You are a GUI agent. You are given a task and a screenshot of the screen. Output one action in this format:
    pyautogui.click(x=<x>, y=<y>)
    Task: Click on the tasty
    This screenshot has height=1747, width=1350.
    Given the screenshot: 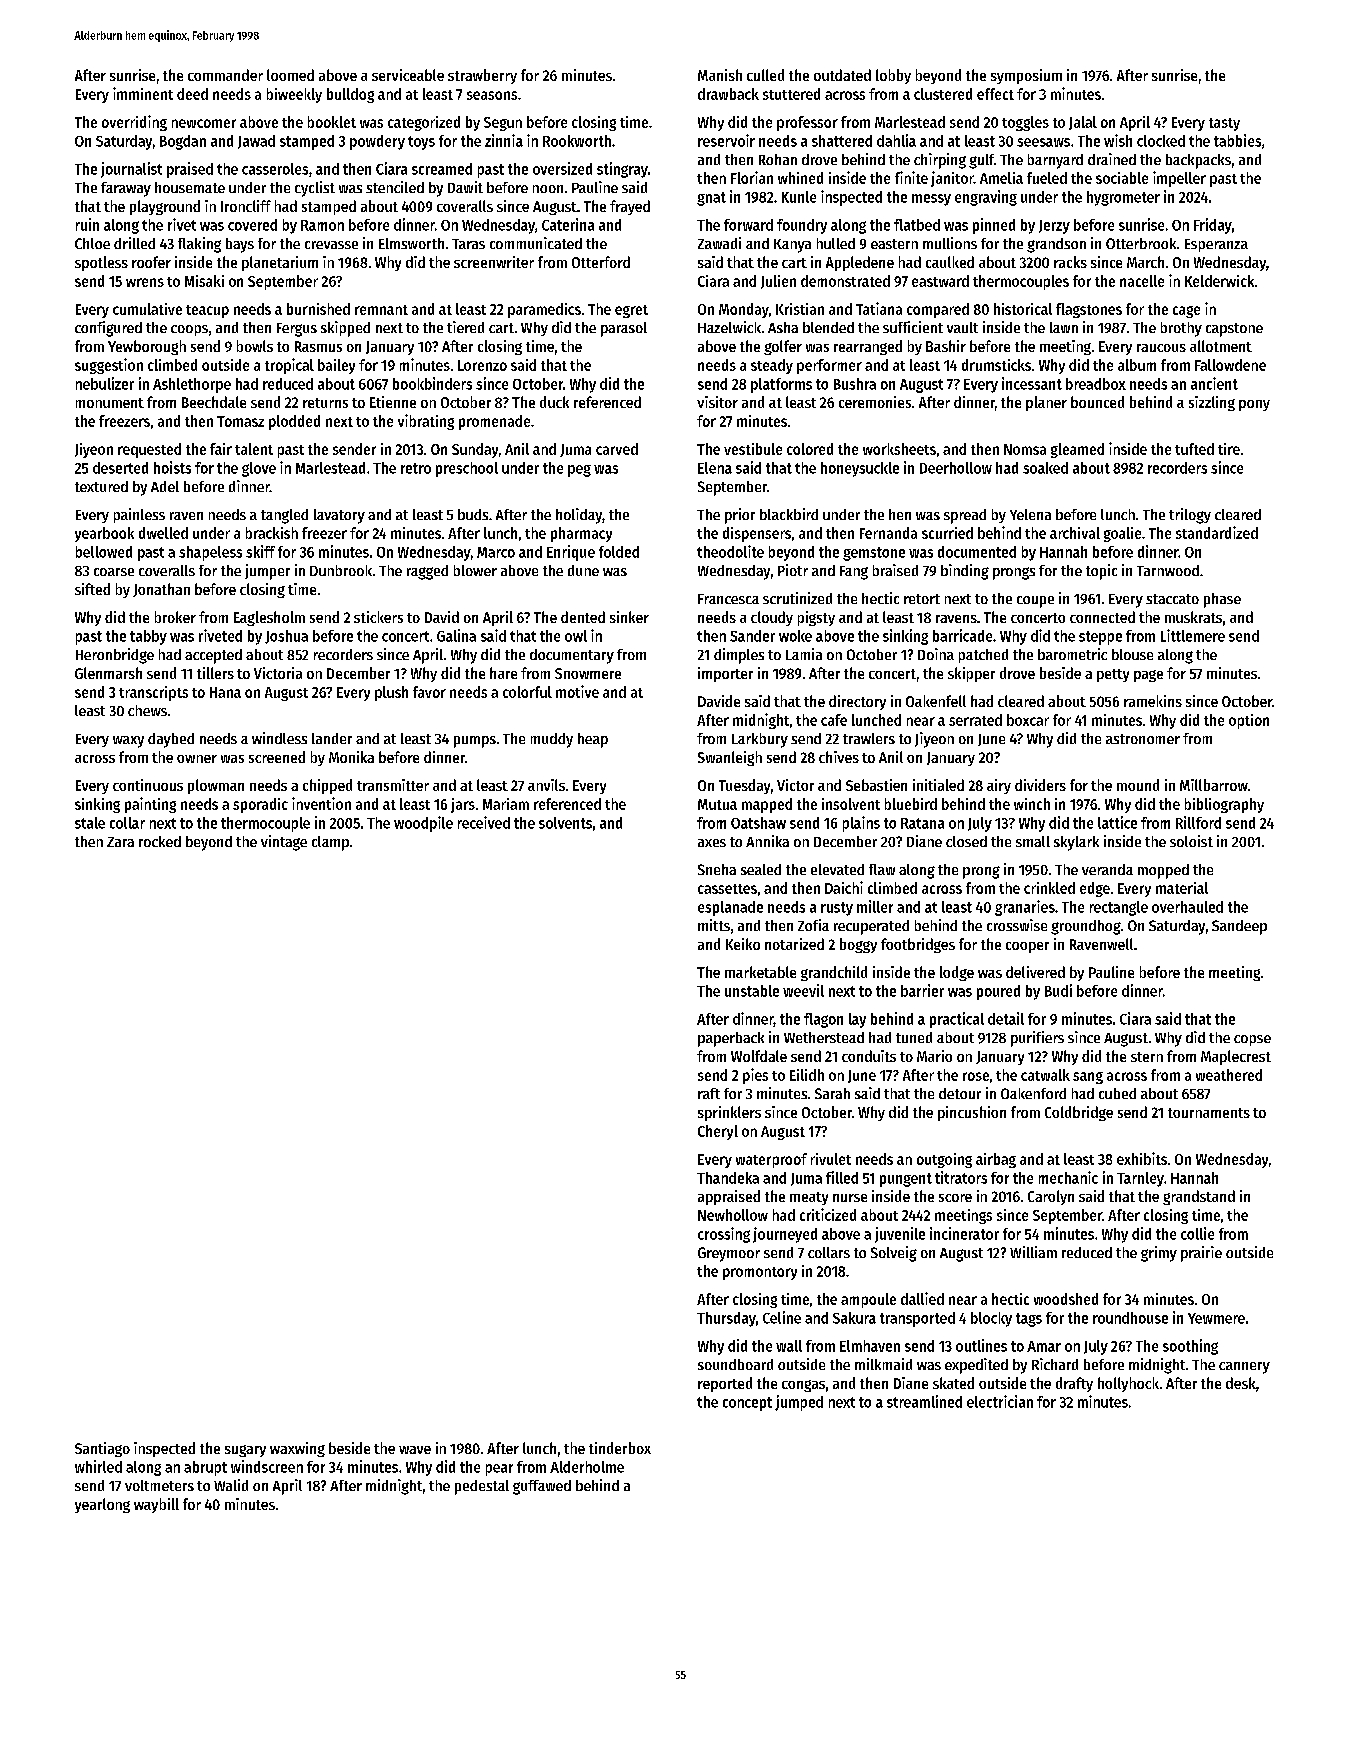 What is the action you would take?
    pyautogui.click(x=1224, y=124)
